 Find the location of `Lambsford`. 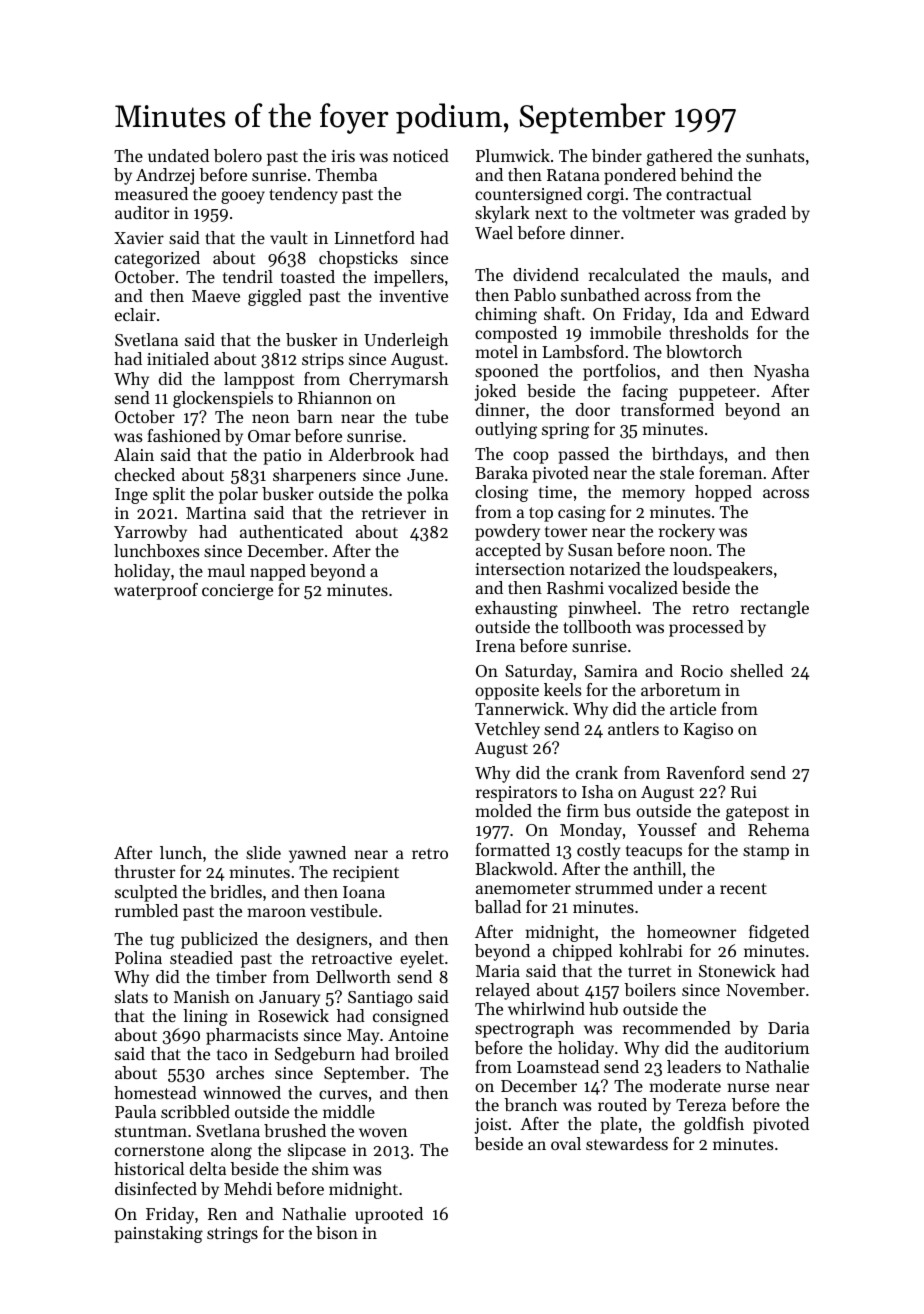

Lambsford is located at coordinates (583, 351).
